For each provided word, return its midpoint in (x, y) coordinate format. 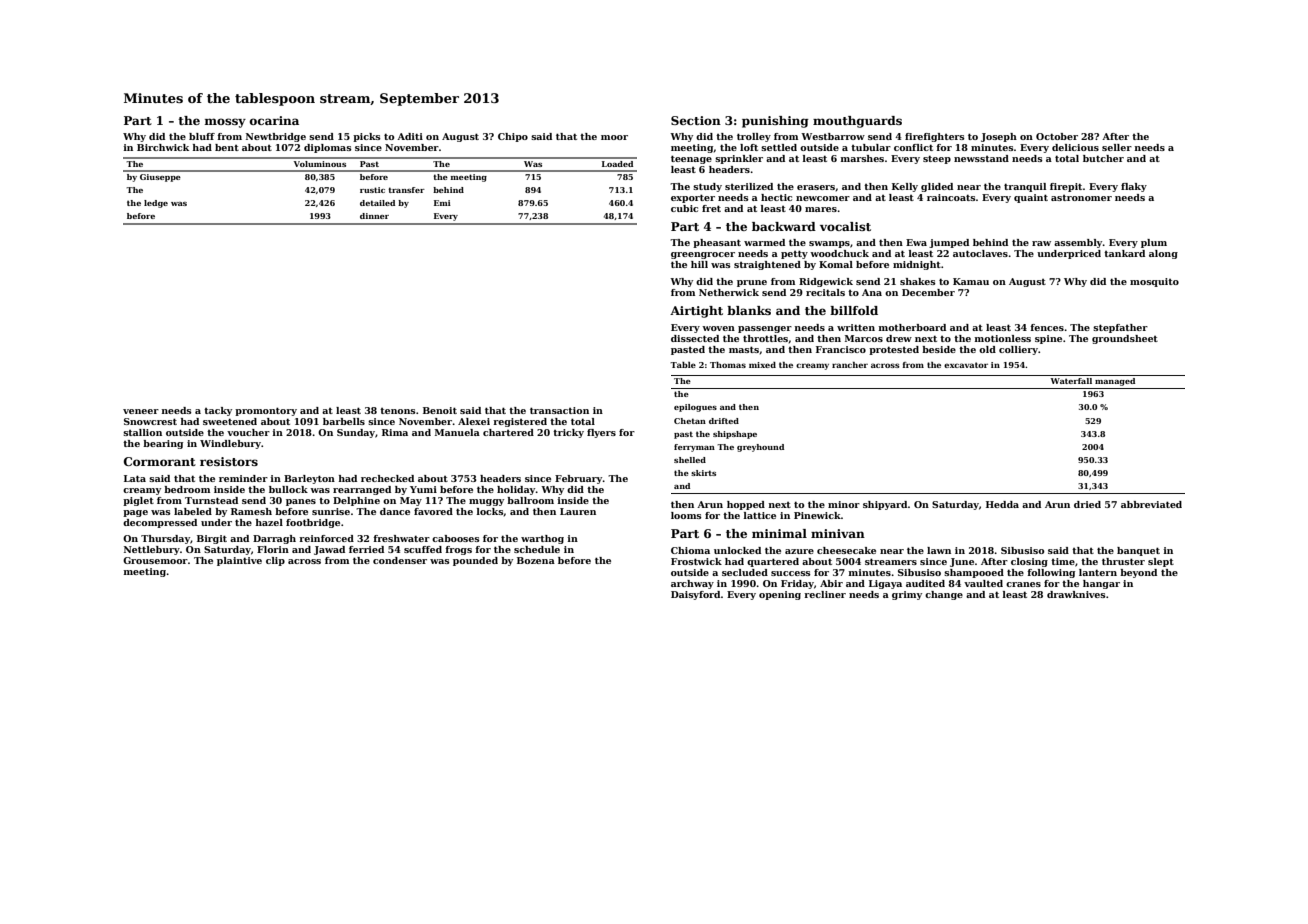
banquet (1138, 551)
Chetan (690, 421)
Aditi (410, 136)
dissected (695, 338)
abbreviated (1151, 504)
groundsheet (1125, 339)
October (1057, 136)
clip (275, 561)
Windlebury (230, 444)
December (928, 292)
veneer (141, 411)
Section (696, 120)
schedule (537, 549)
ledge (156, 204)
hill (699, 264)
